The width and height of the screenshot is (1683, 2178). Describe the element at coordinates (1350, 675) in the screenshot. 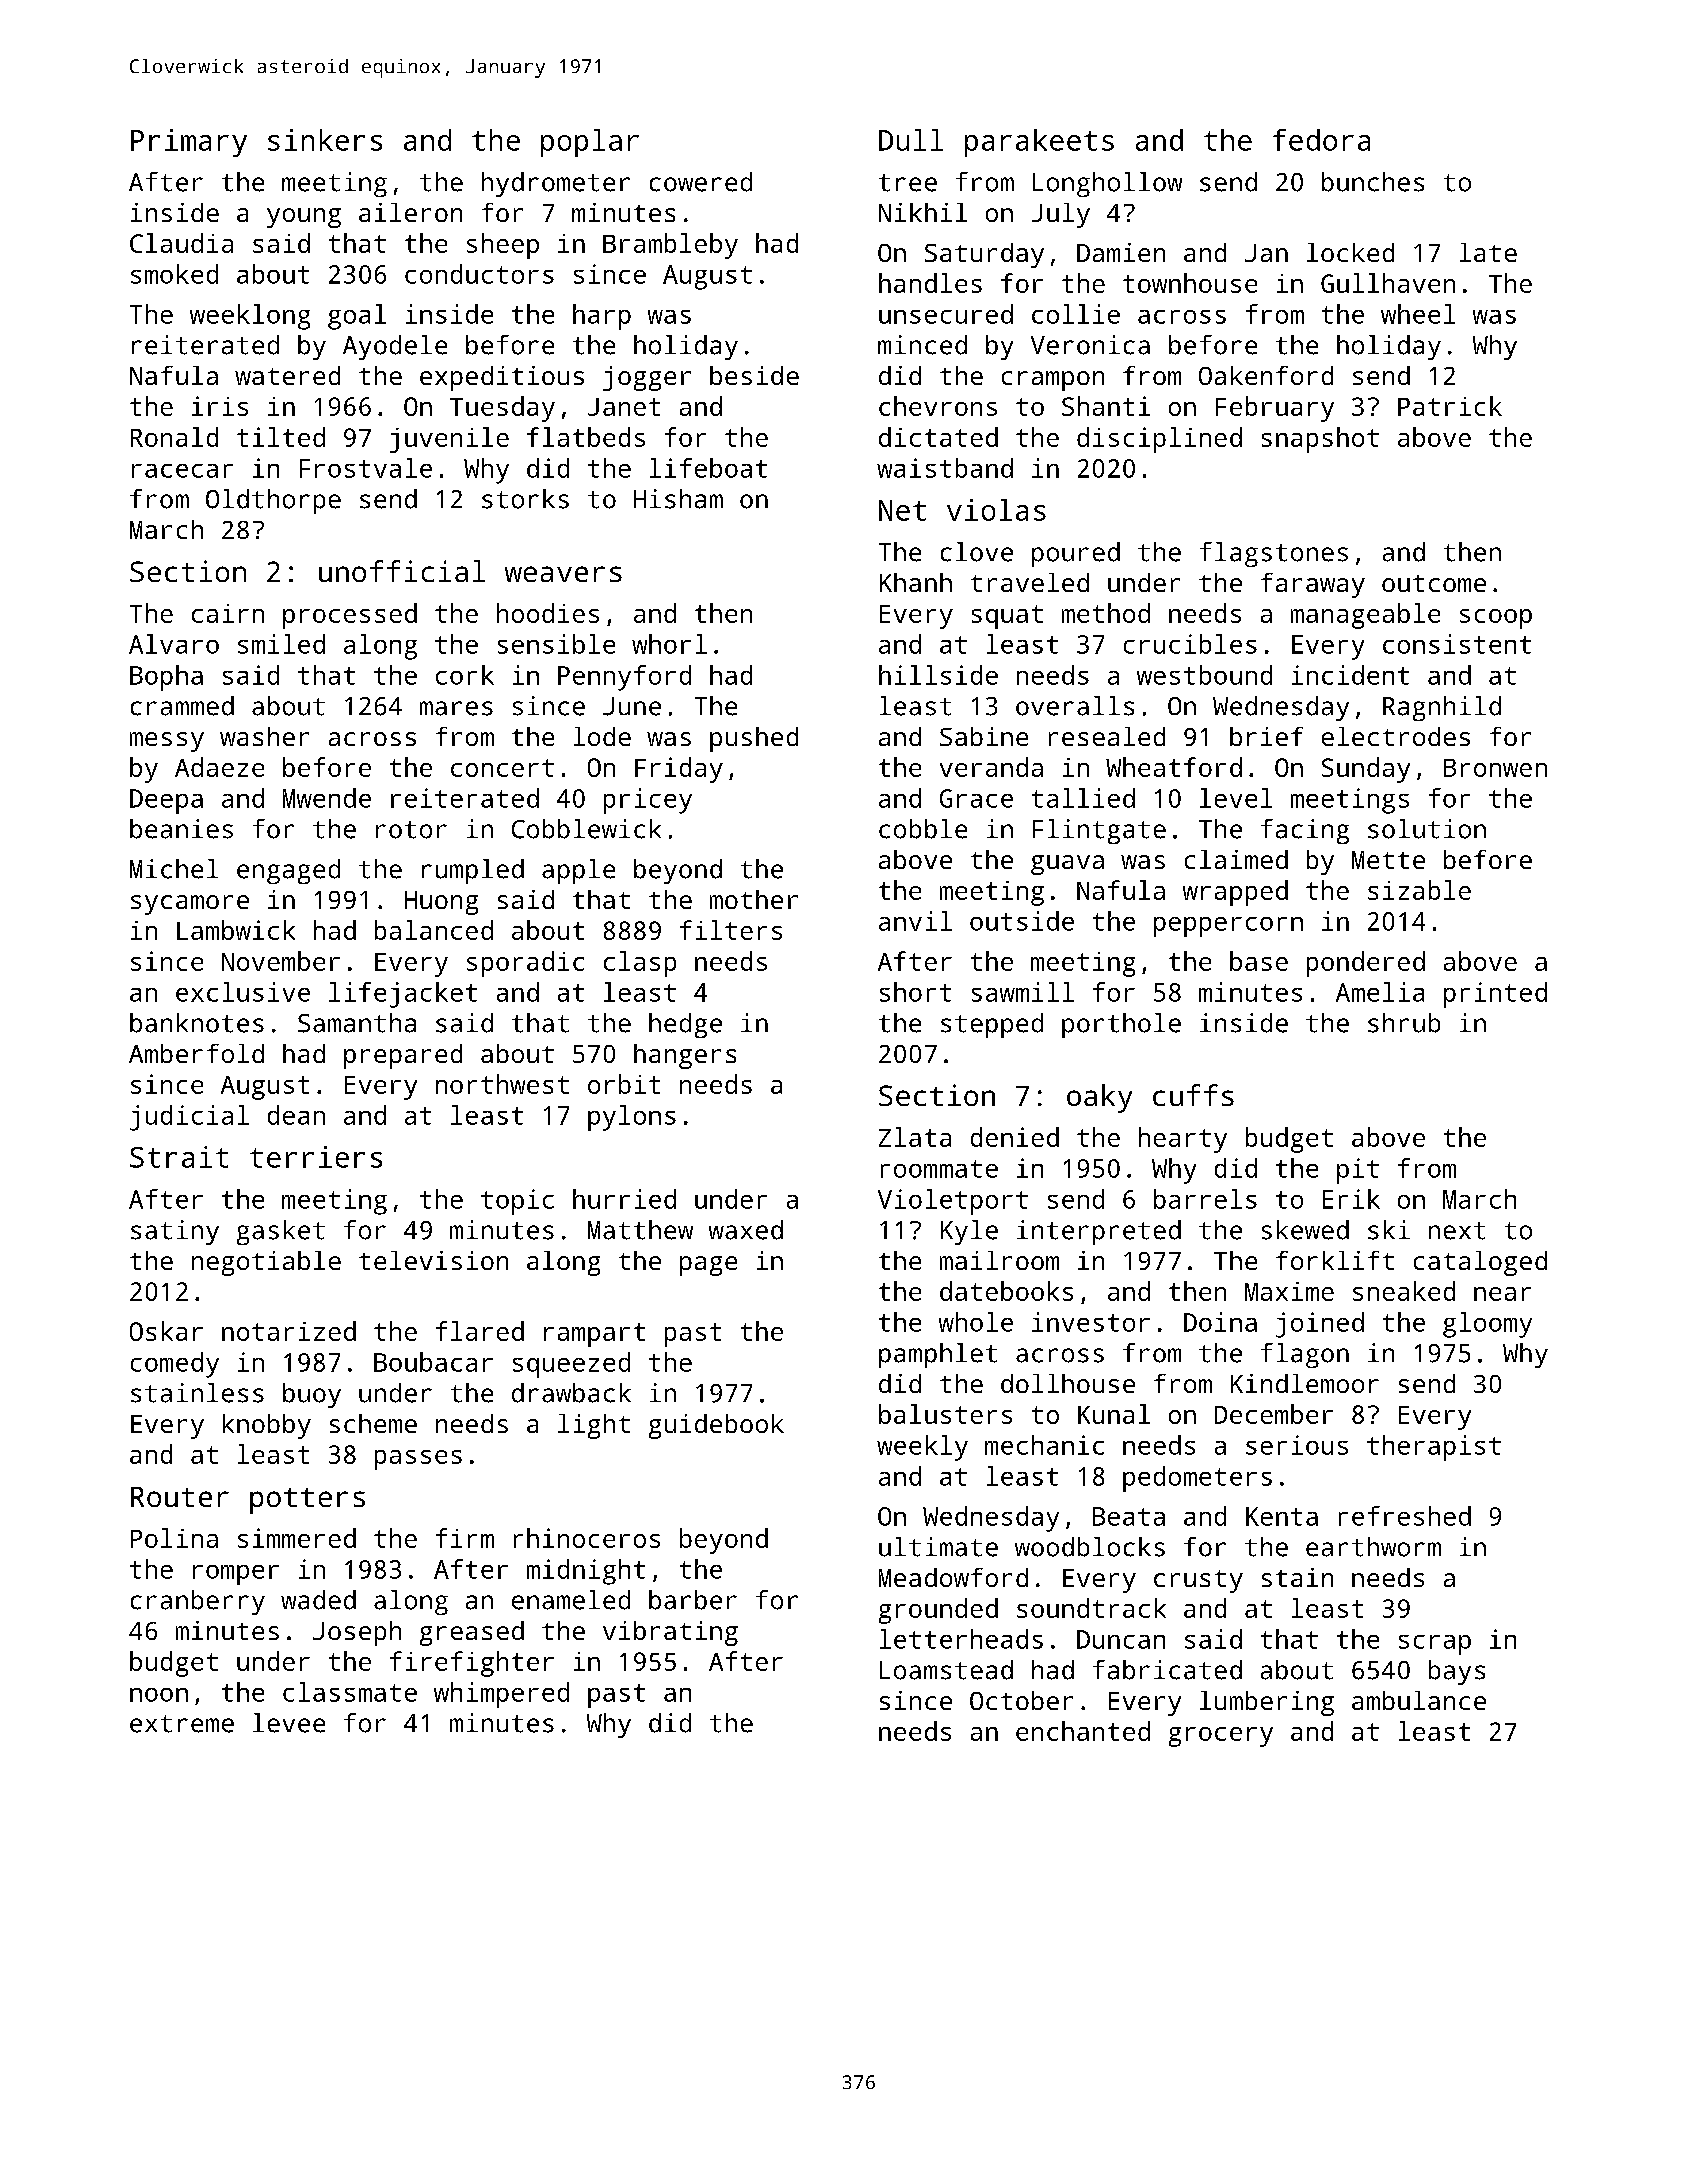

I see `incident` at that location.
